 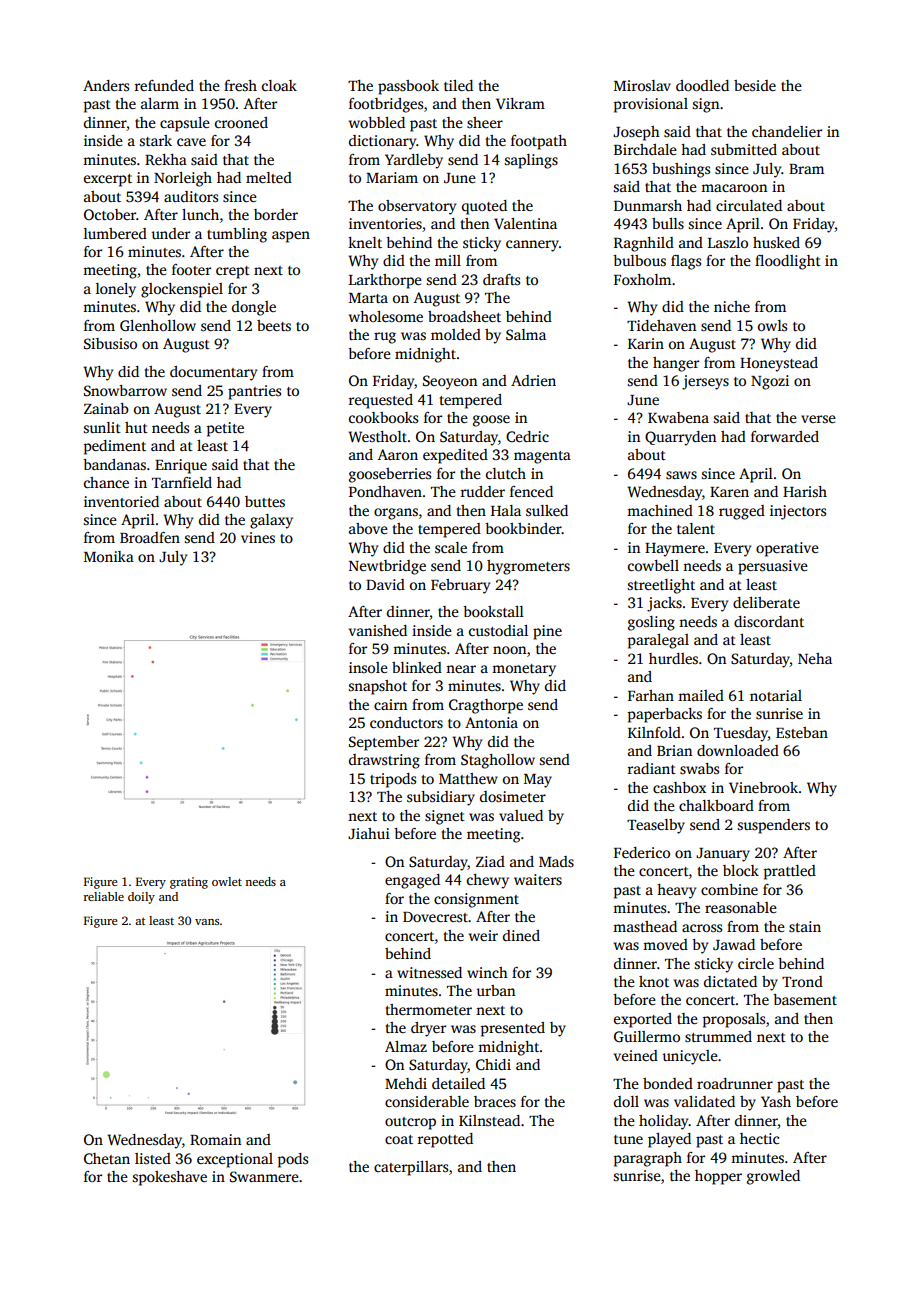 What do you see at coordinates (729, 889) in the screenshot?
I see `combine` at bounding box center [729, 889].
